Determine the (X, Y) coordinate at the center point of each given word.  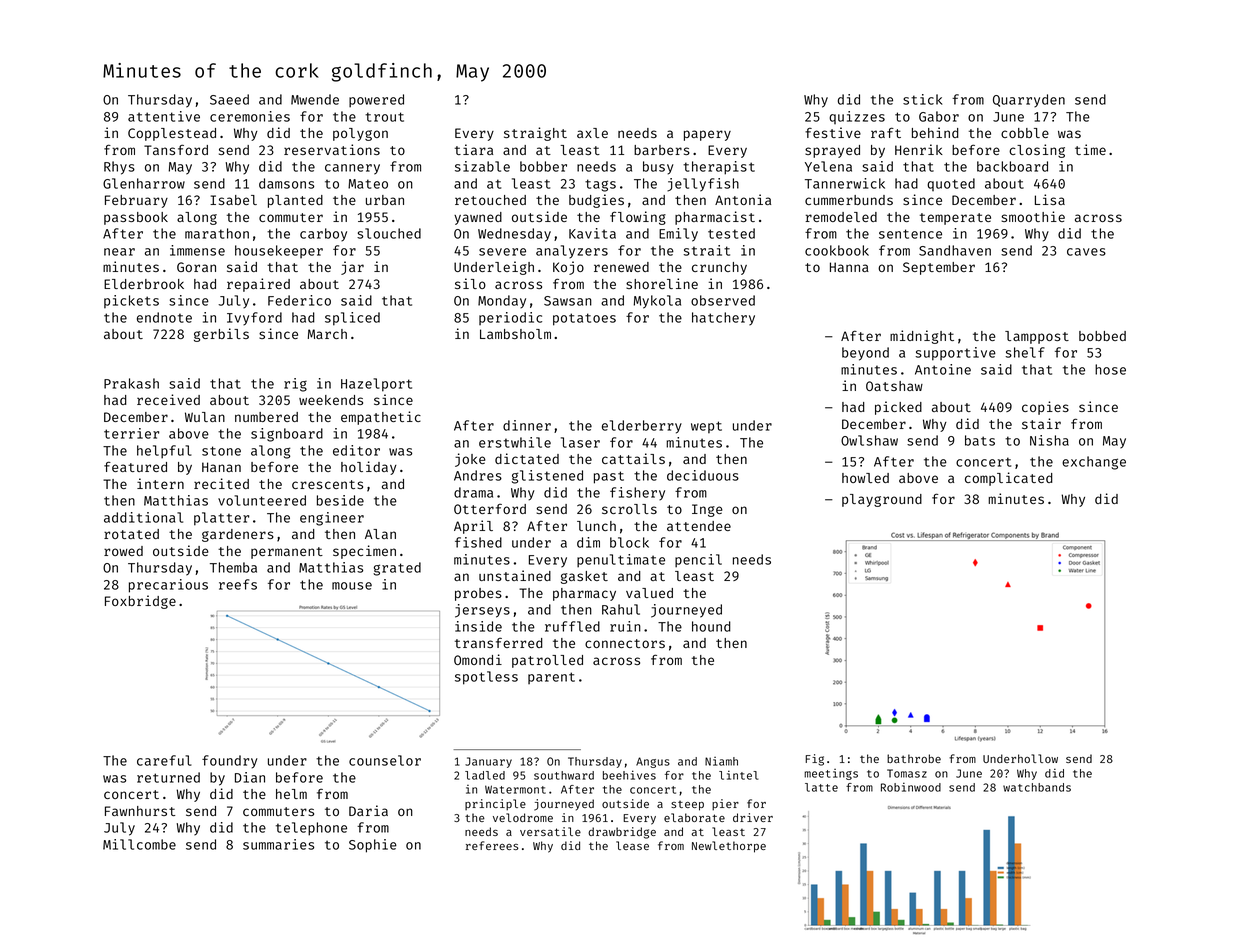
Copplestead (172, 134)
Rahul (621, 609)
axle (592, 133)
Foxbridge (140, 602)
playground (882, 500)
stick (923, 99)
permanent (287, 553)
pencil (698, 561)
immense (197, 250)
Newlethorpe (729, 847)
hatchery (723, 319)
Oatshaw (894, 386)
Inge (707, 510)
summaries (278, 844)
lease (632, 845)
